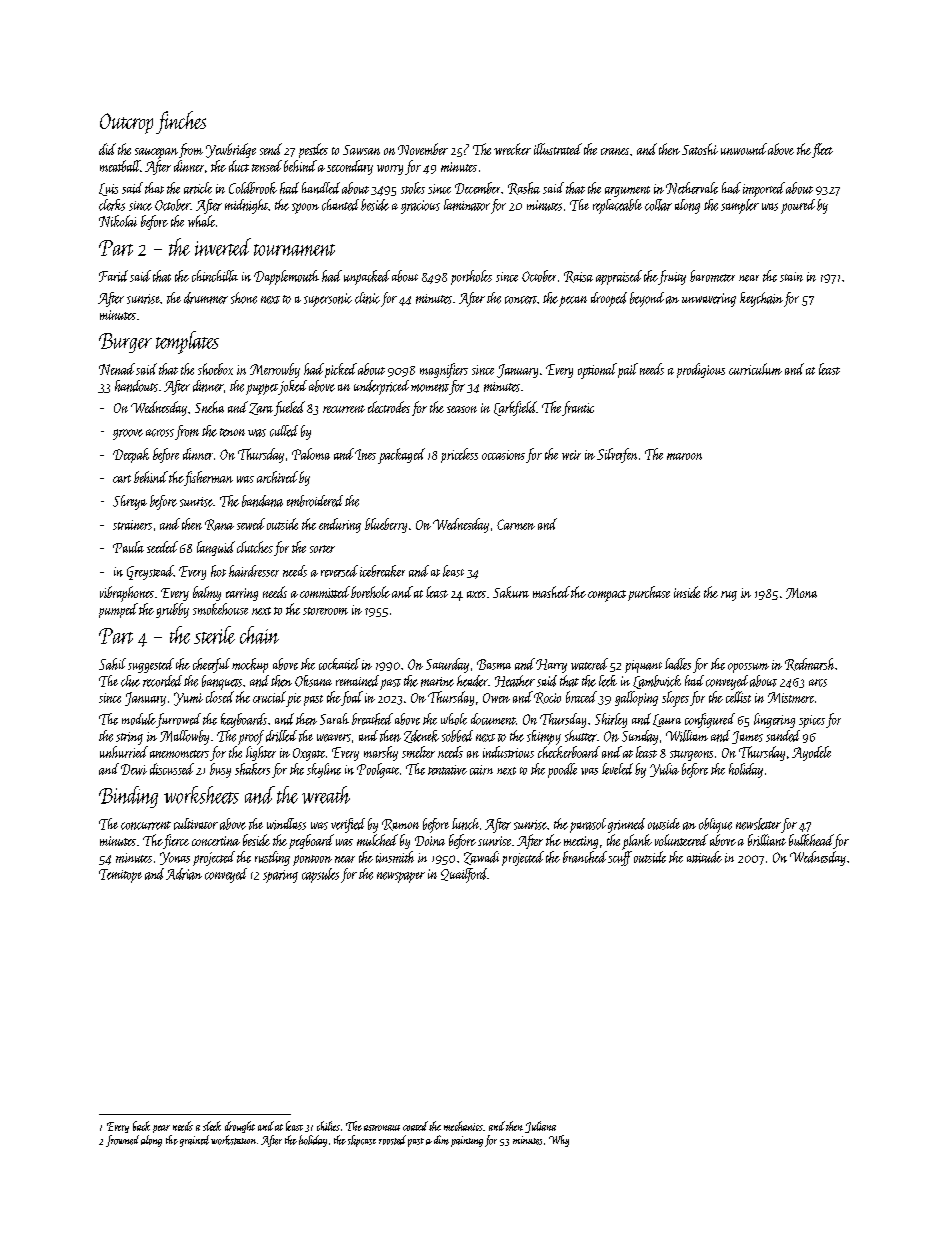  Describe the element at coordinates (194, 1141) in the screenshot. I see `grained` at that location.
